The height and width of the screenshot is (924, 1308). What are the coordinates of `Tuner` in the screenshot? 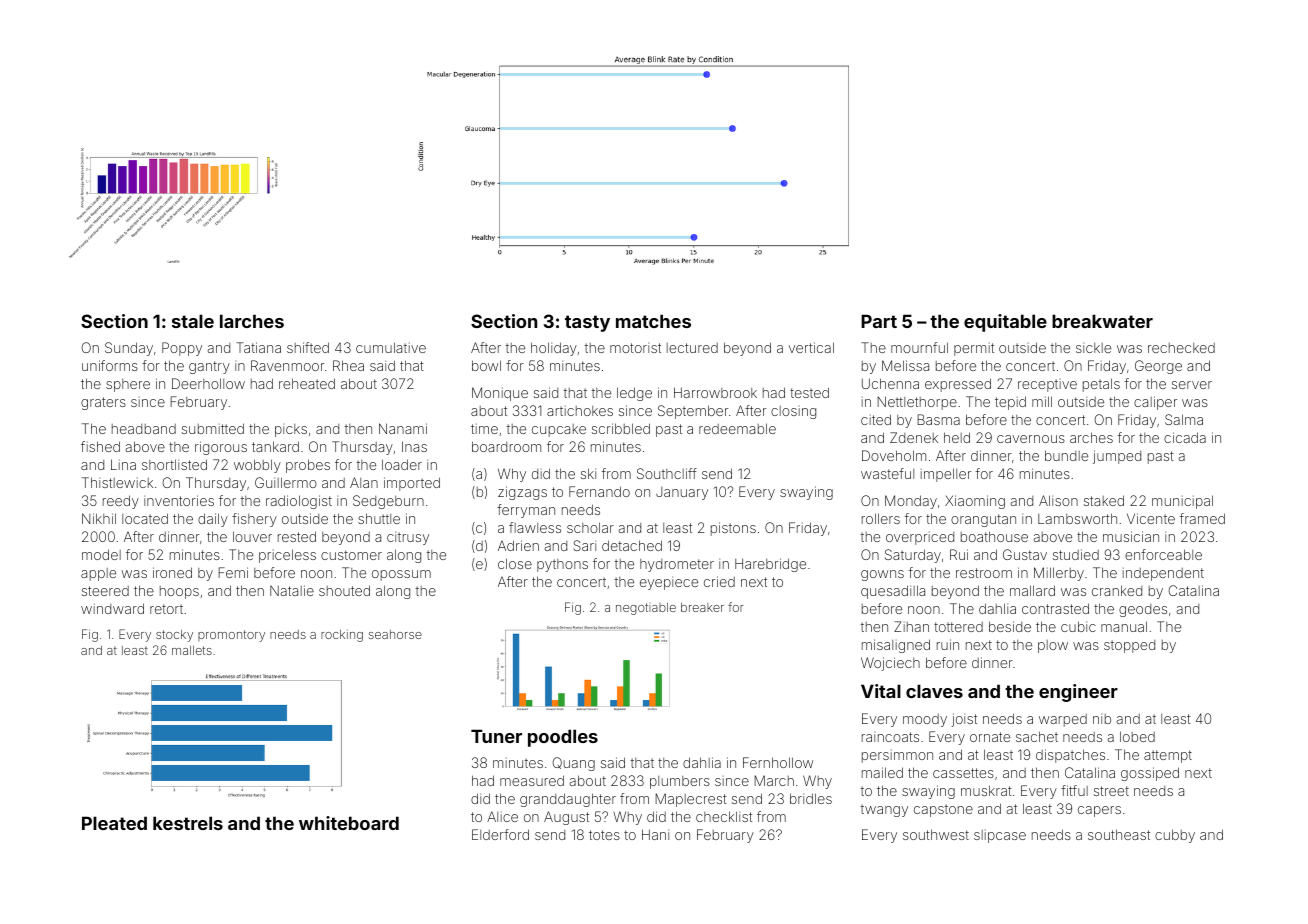 It's located at (496, 736).
